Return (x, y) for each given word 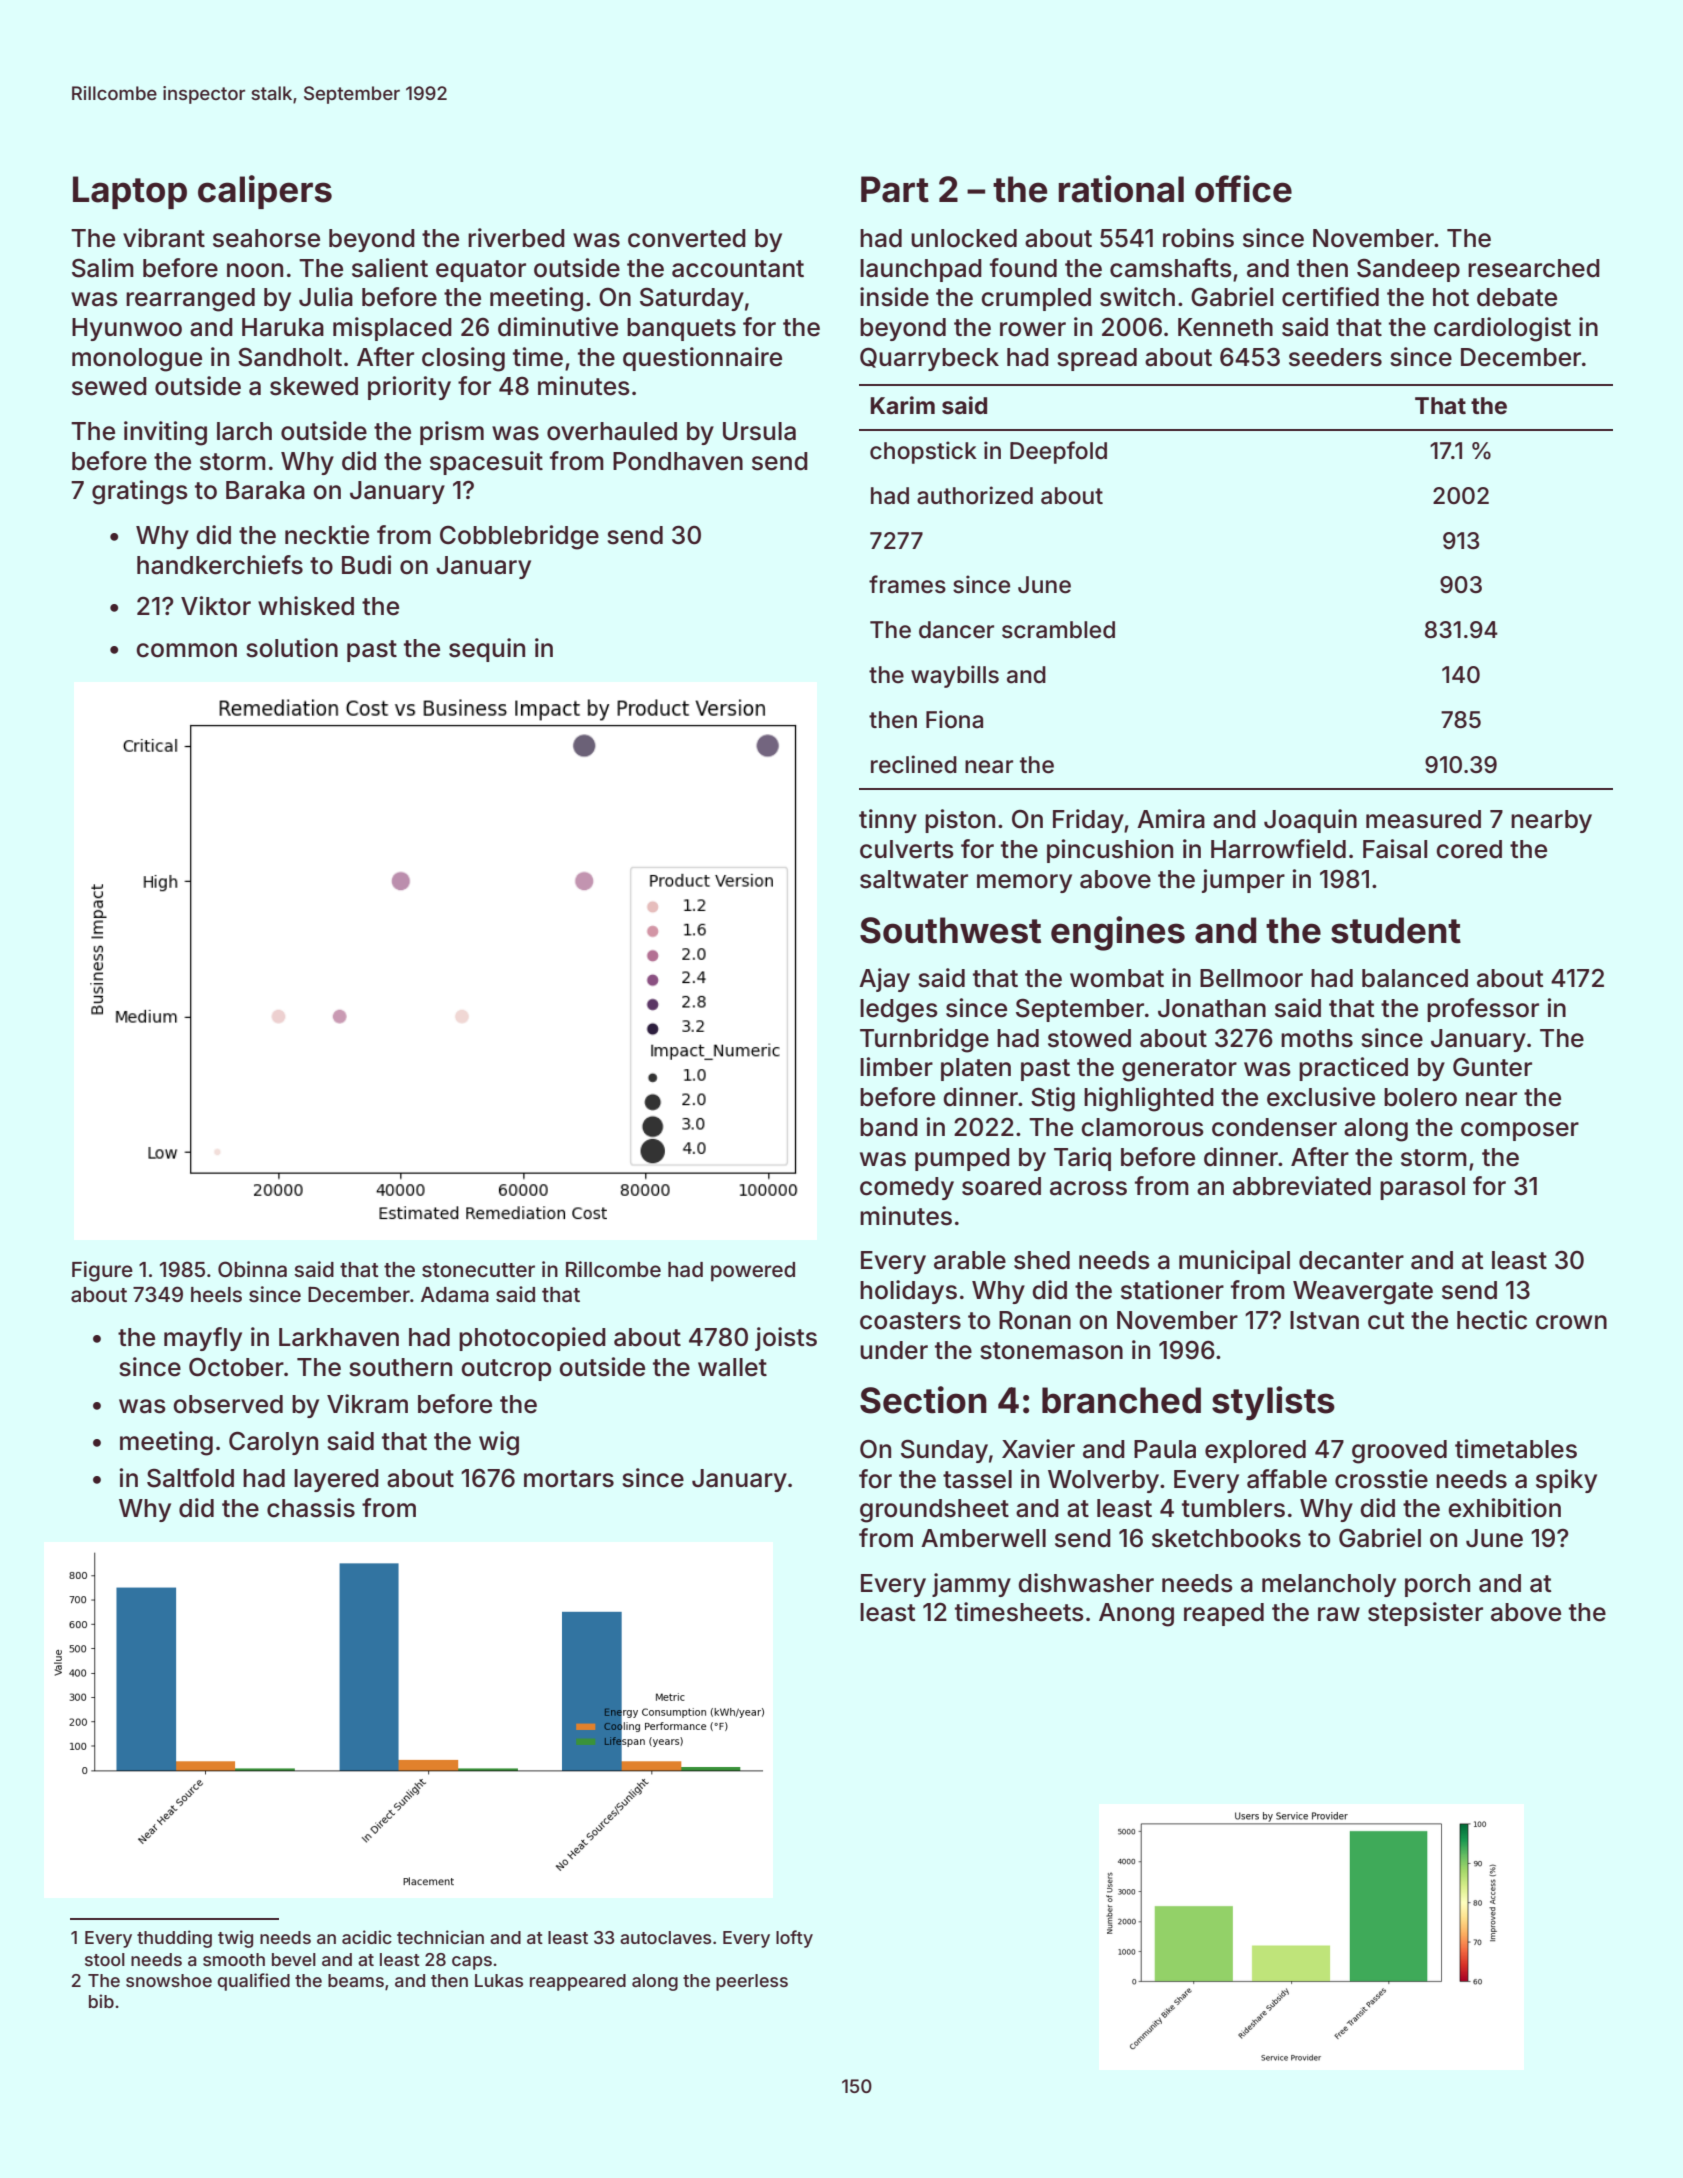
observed (228, 1404)
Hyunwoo (127, 329)
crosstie (1381, 1479)
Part (895, 189)
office (1243, 189)
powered (753, 1272)
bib (101, 2001)
